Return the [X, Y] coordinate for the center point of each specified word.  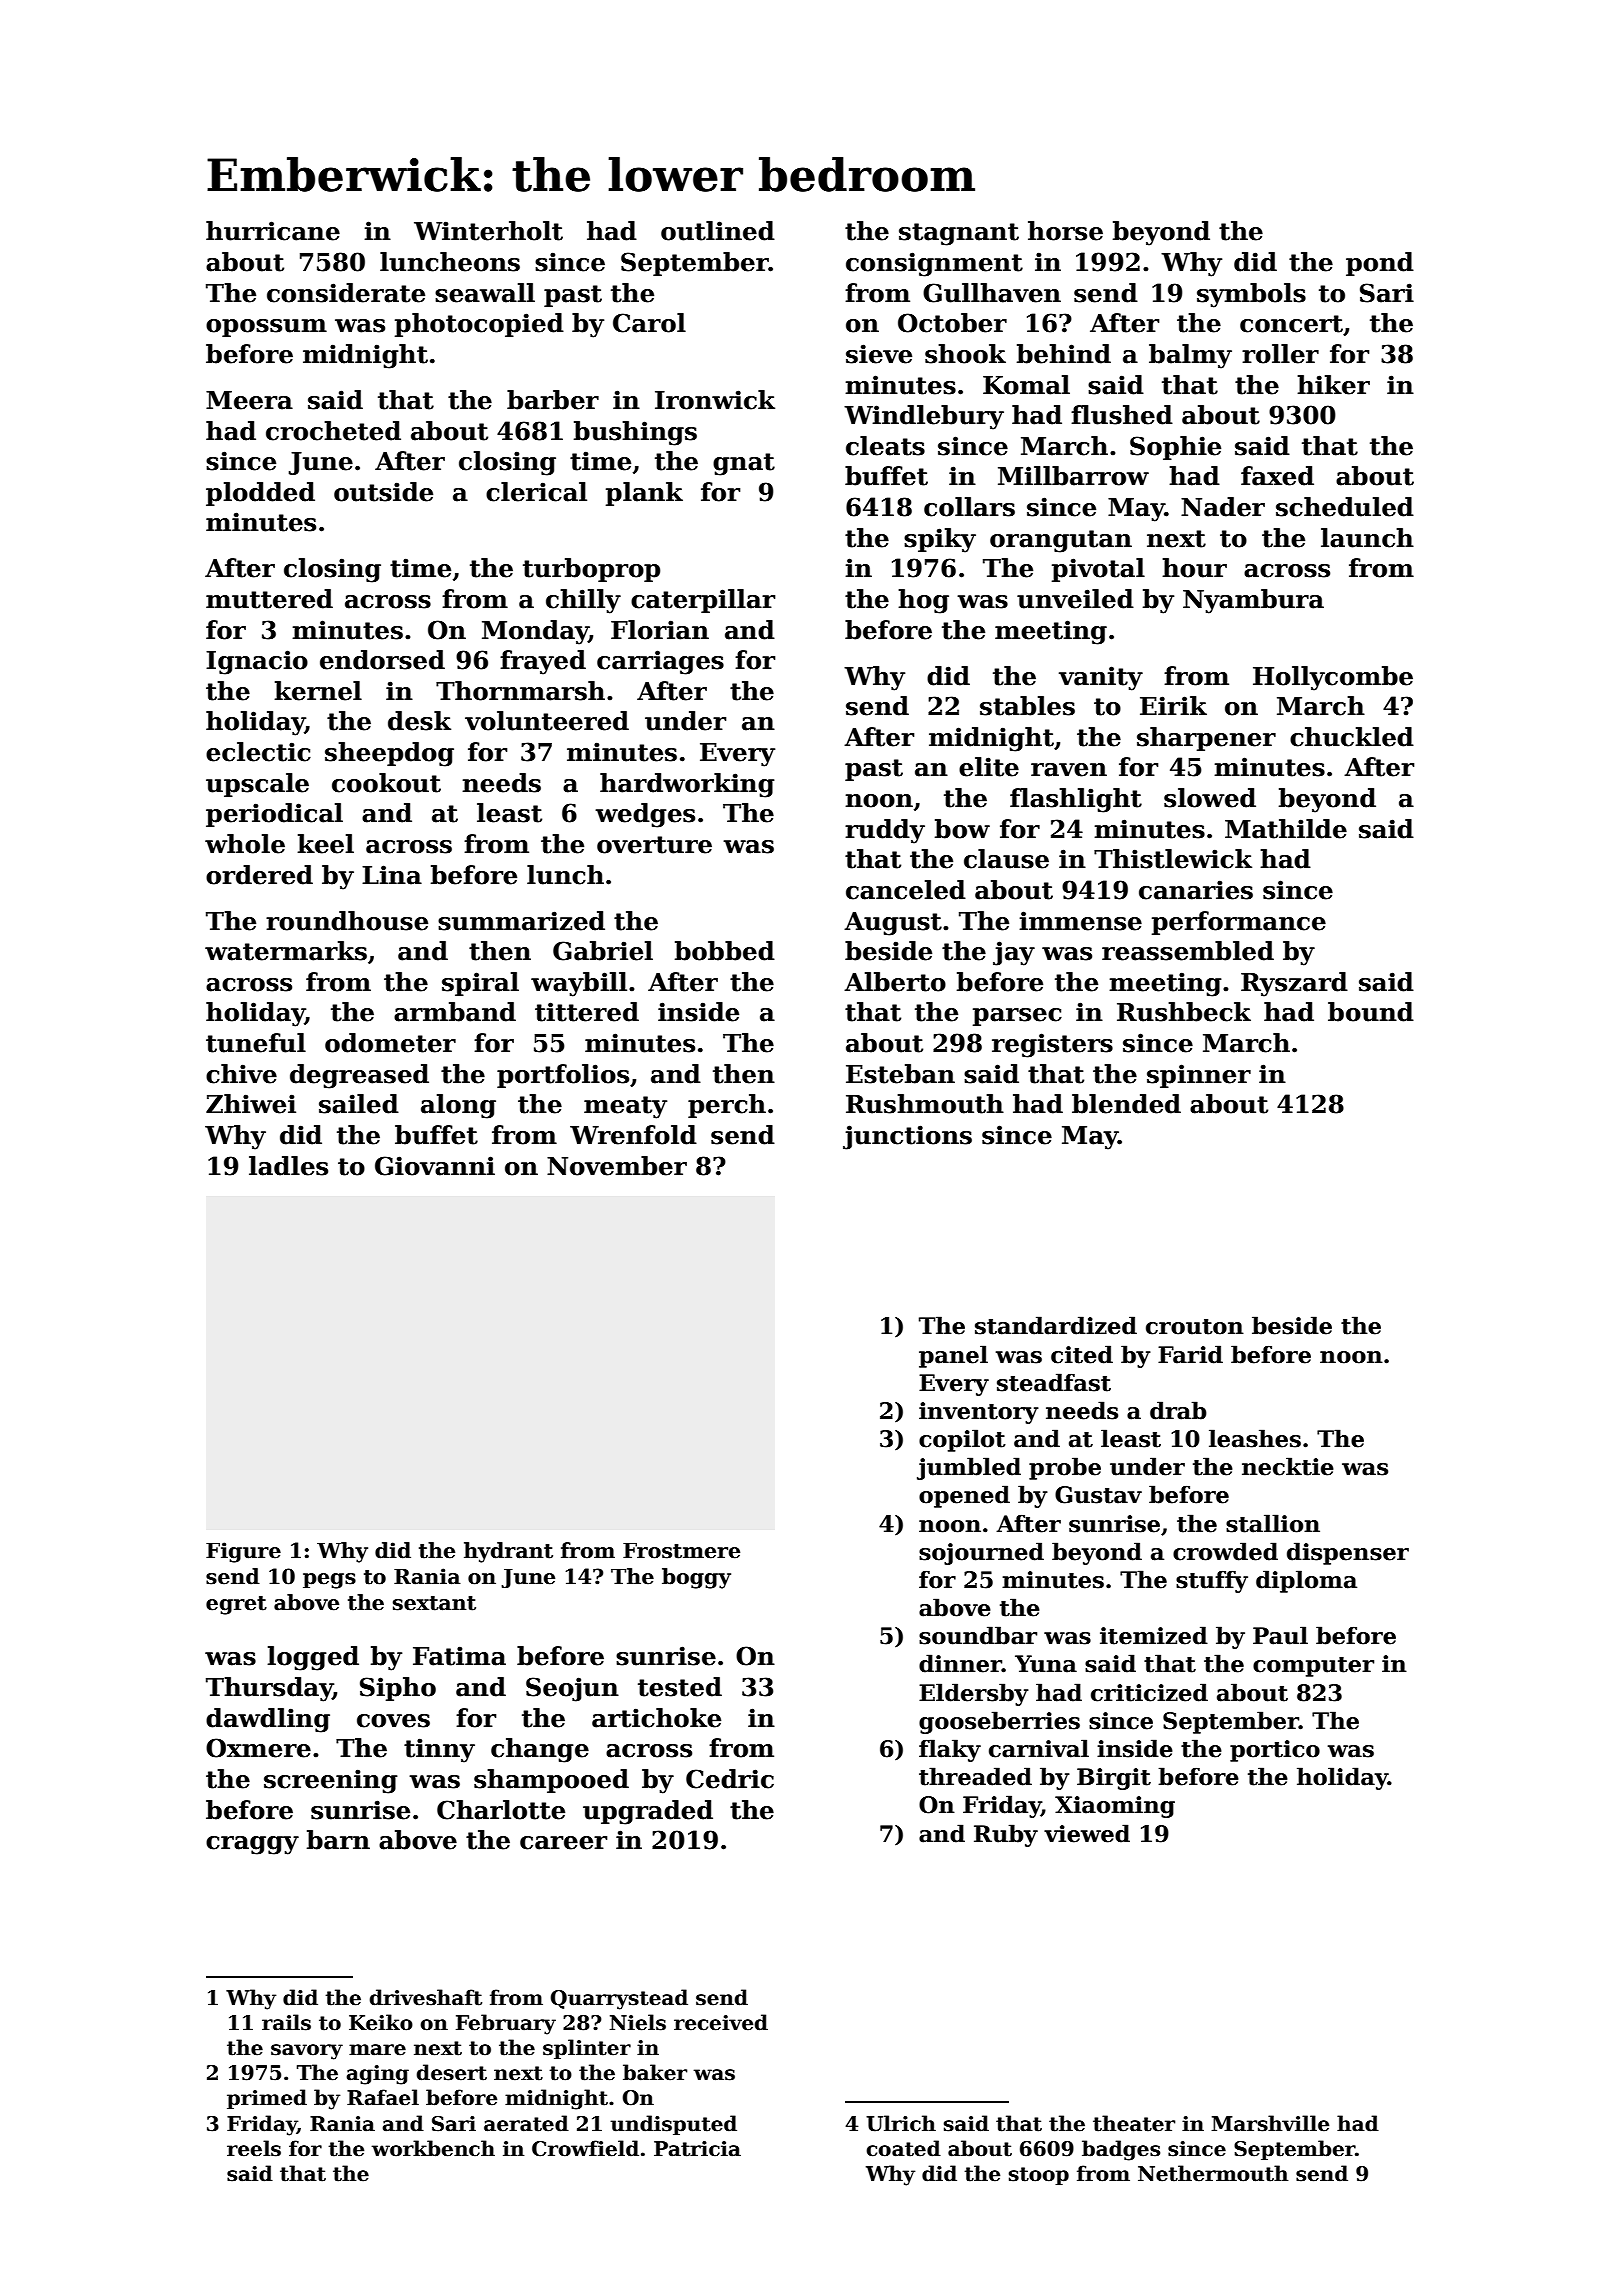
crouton [1195, 1327]
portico [1275, 1751]
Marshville [1270, 2123]
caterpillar [703, 601]
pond [1380, 264]
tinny [439, 1750]
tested [680, 1687]
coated [903, 2148]
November [617, 1166]
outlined [718, 231]
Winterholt [488, 231]
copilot [962, 1440]
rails [286, 2022]
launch [1367, 538]
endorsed [382, 660]
